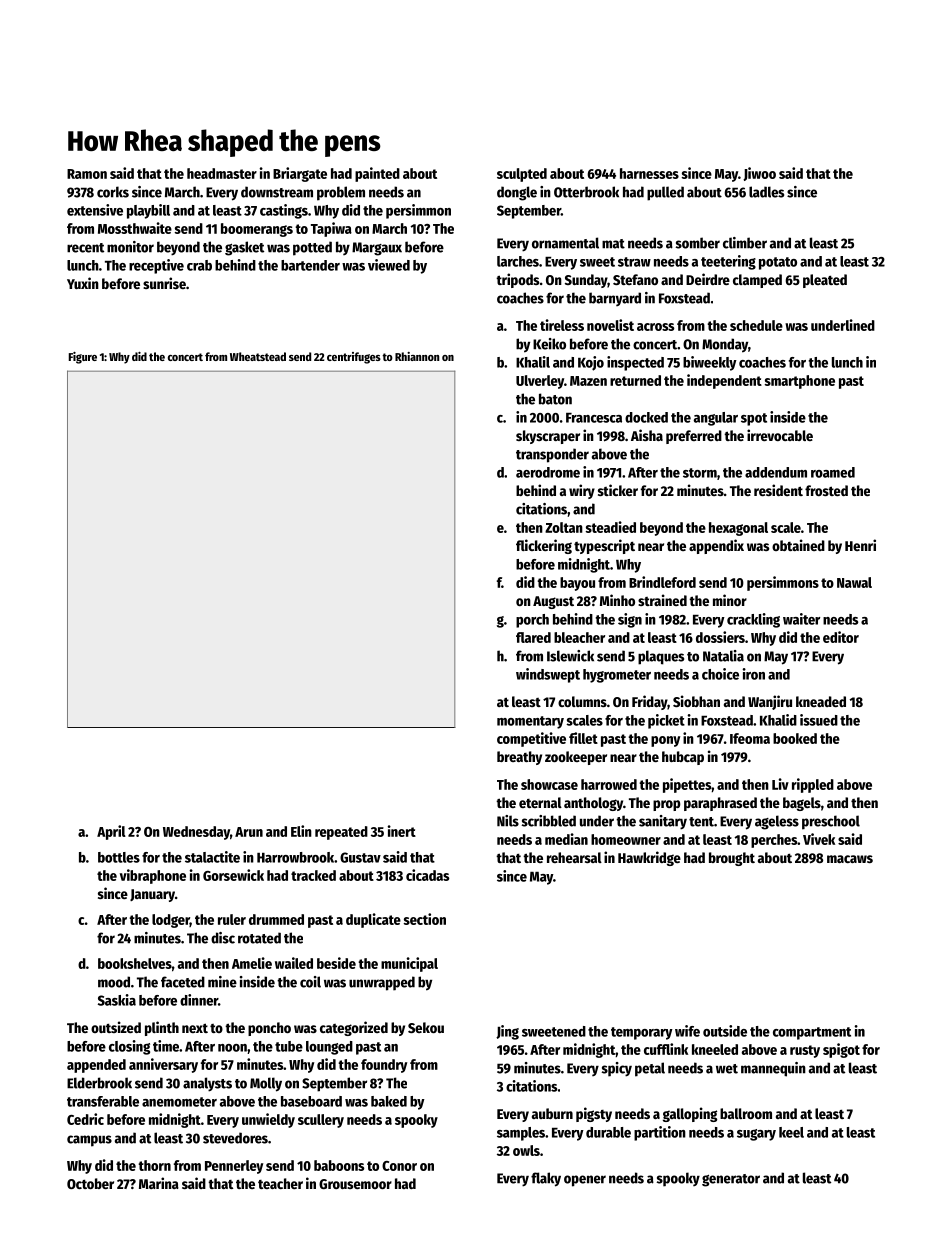 This screenshot has height=1233, width=952. What do you see at coordinates (235, 1138) in the screenshot?
I see `stevedores` at bounding box center [235, 1138].
